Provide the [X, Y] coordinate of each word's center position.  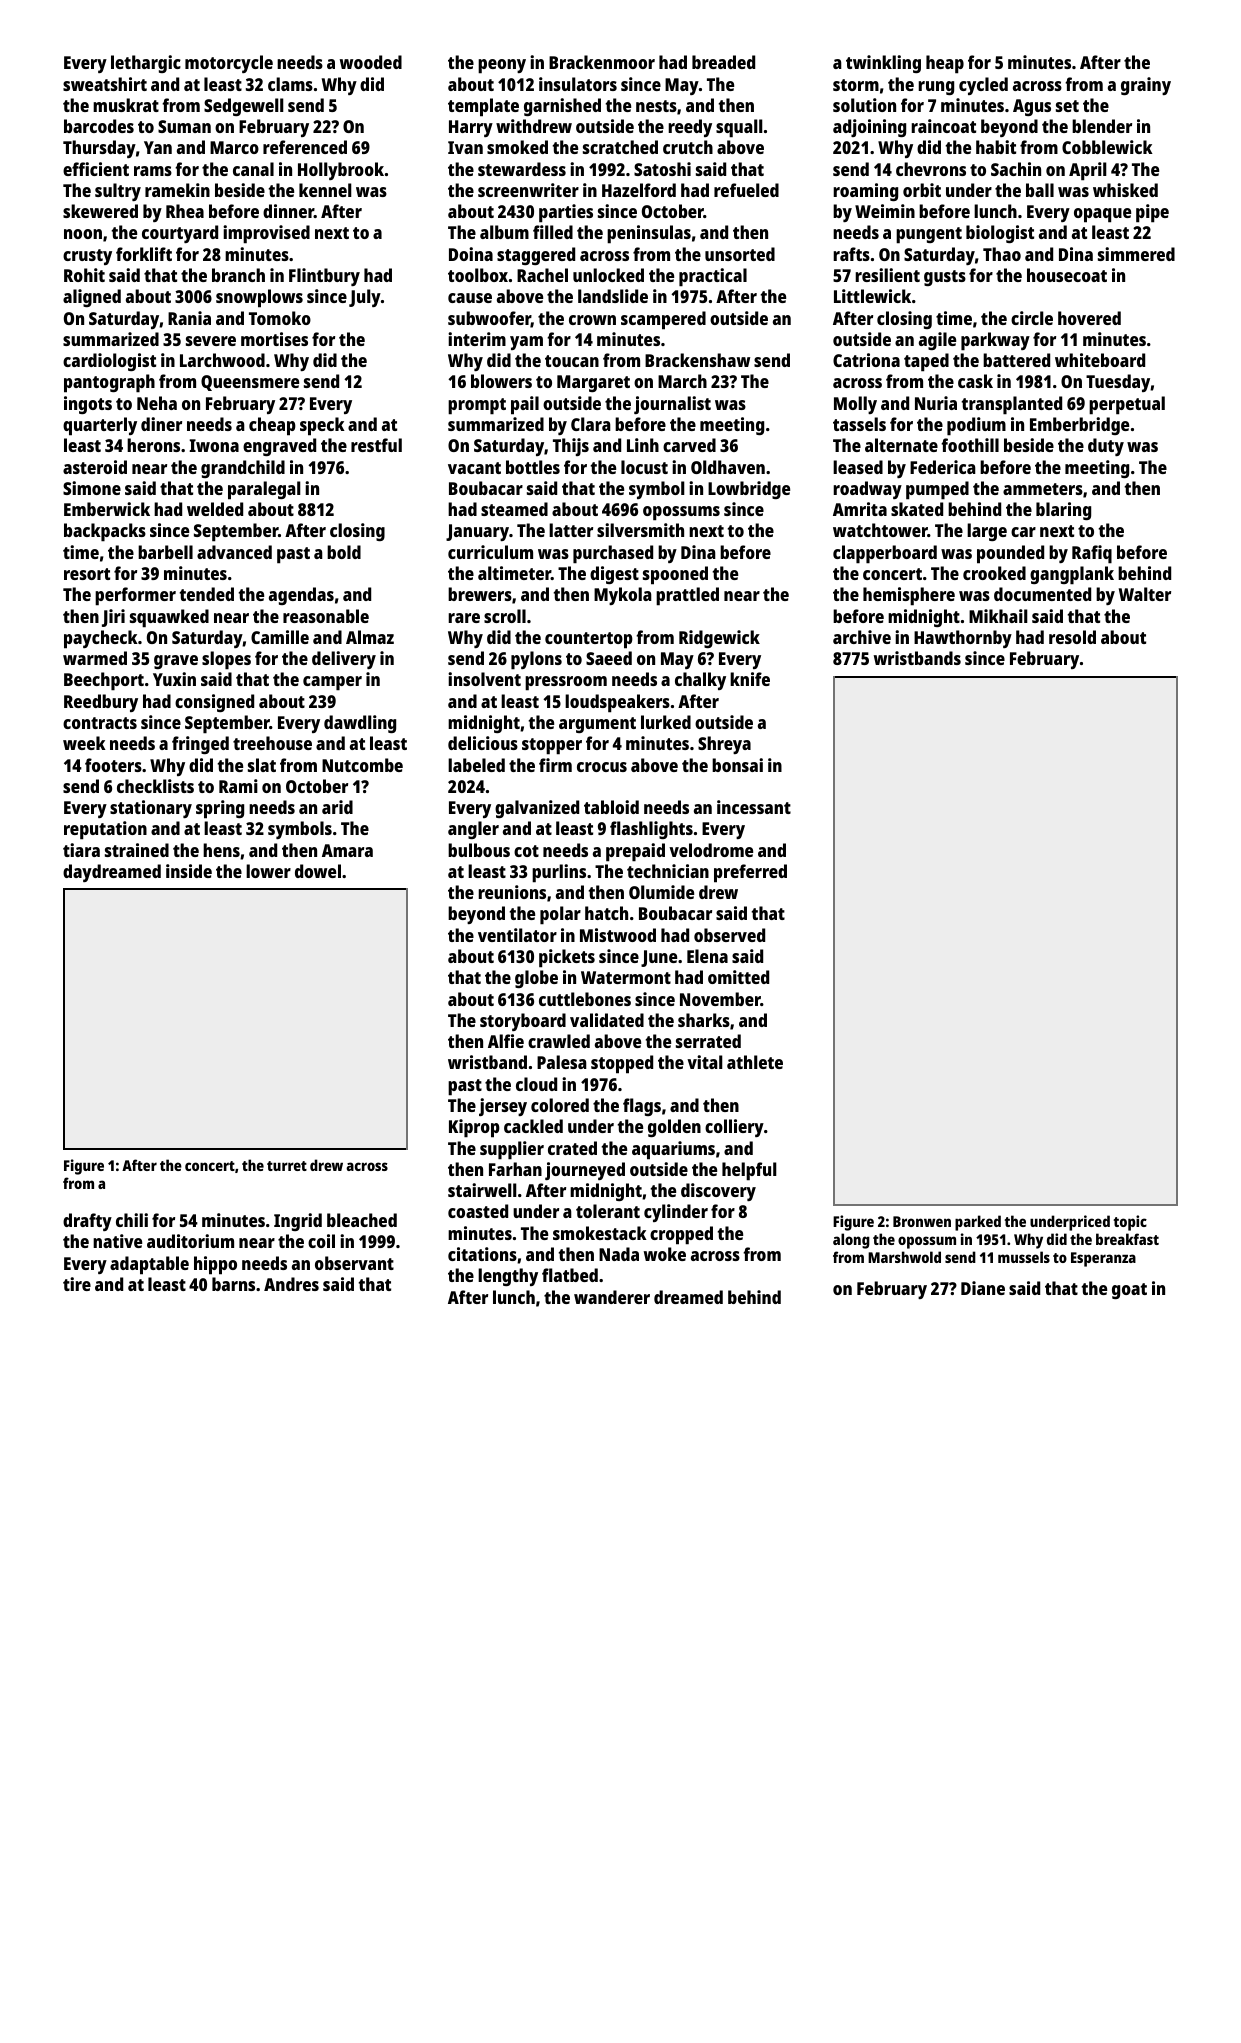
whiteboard [1100, 360]
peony [502, 66]
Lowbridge [749, 490]
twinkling [883, 64]
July [365, 298]
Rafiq [1092, 554]
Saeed [609, 658]
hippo [215, 1265]
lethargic [146, 64]
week [84, 743]
